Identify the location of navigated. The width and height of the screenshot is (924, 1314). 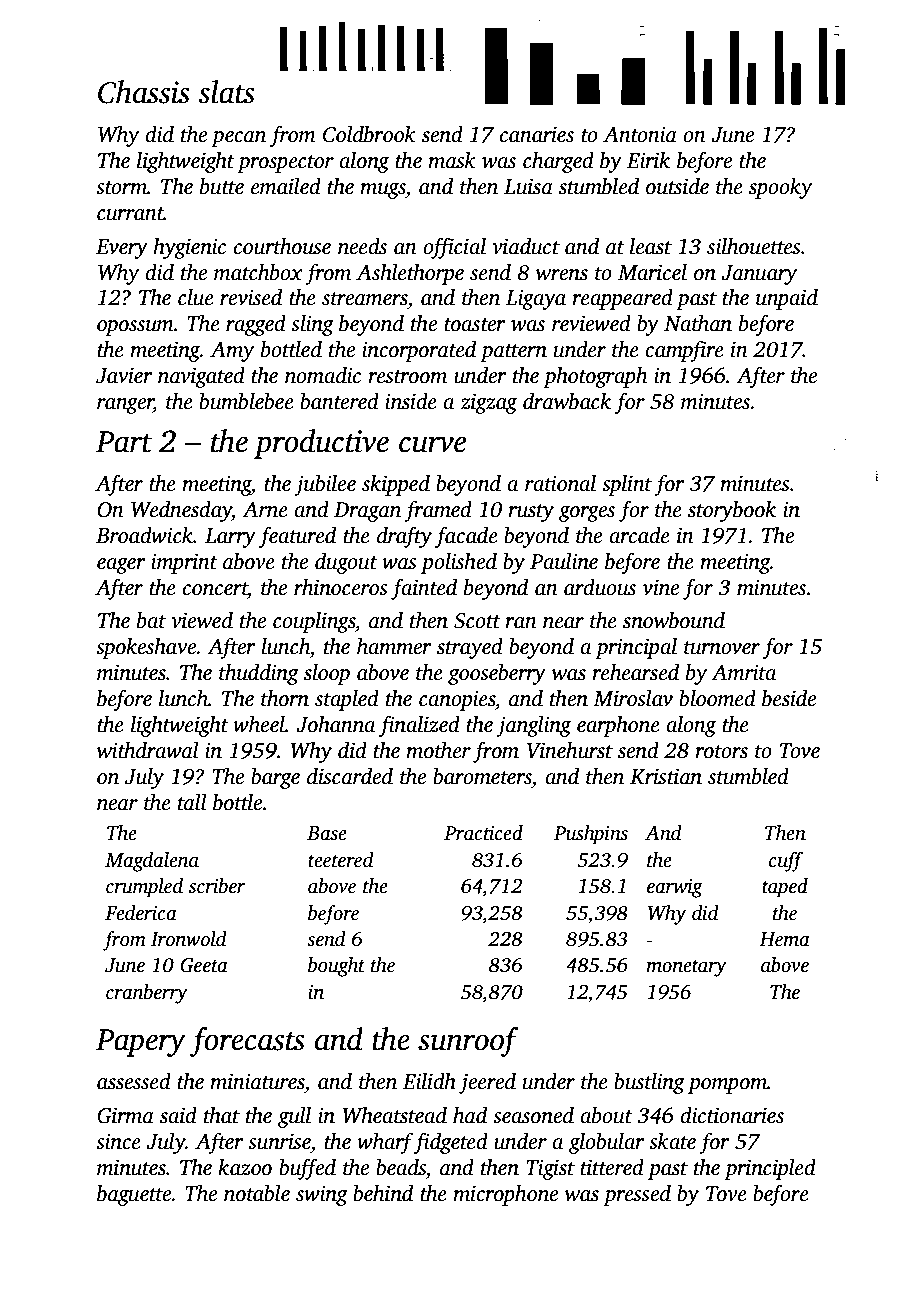
(201, 377).
